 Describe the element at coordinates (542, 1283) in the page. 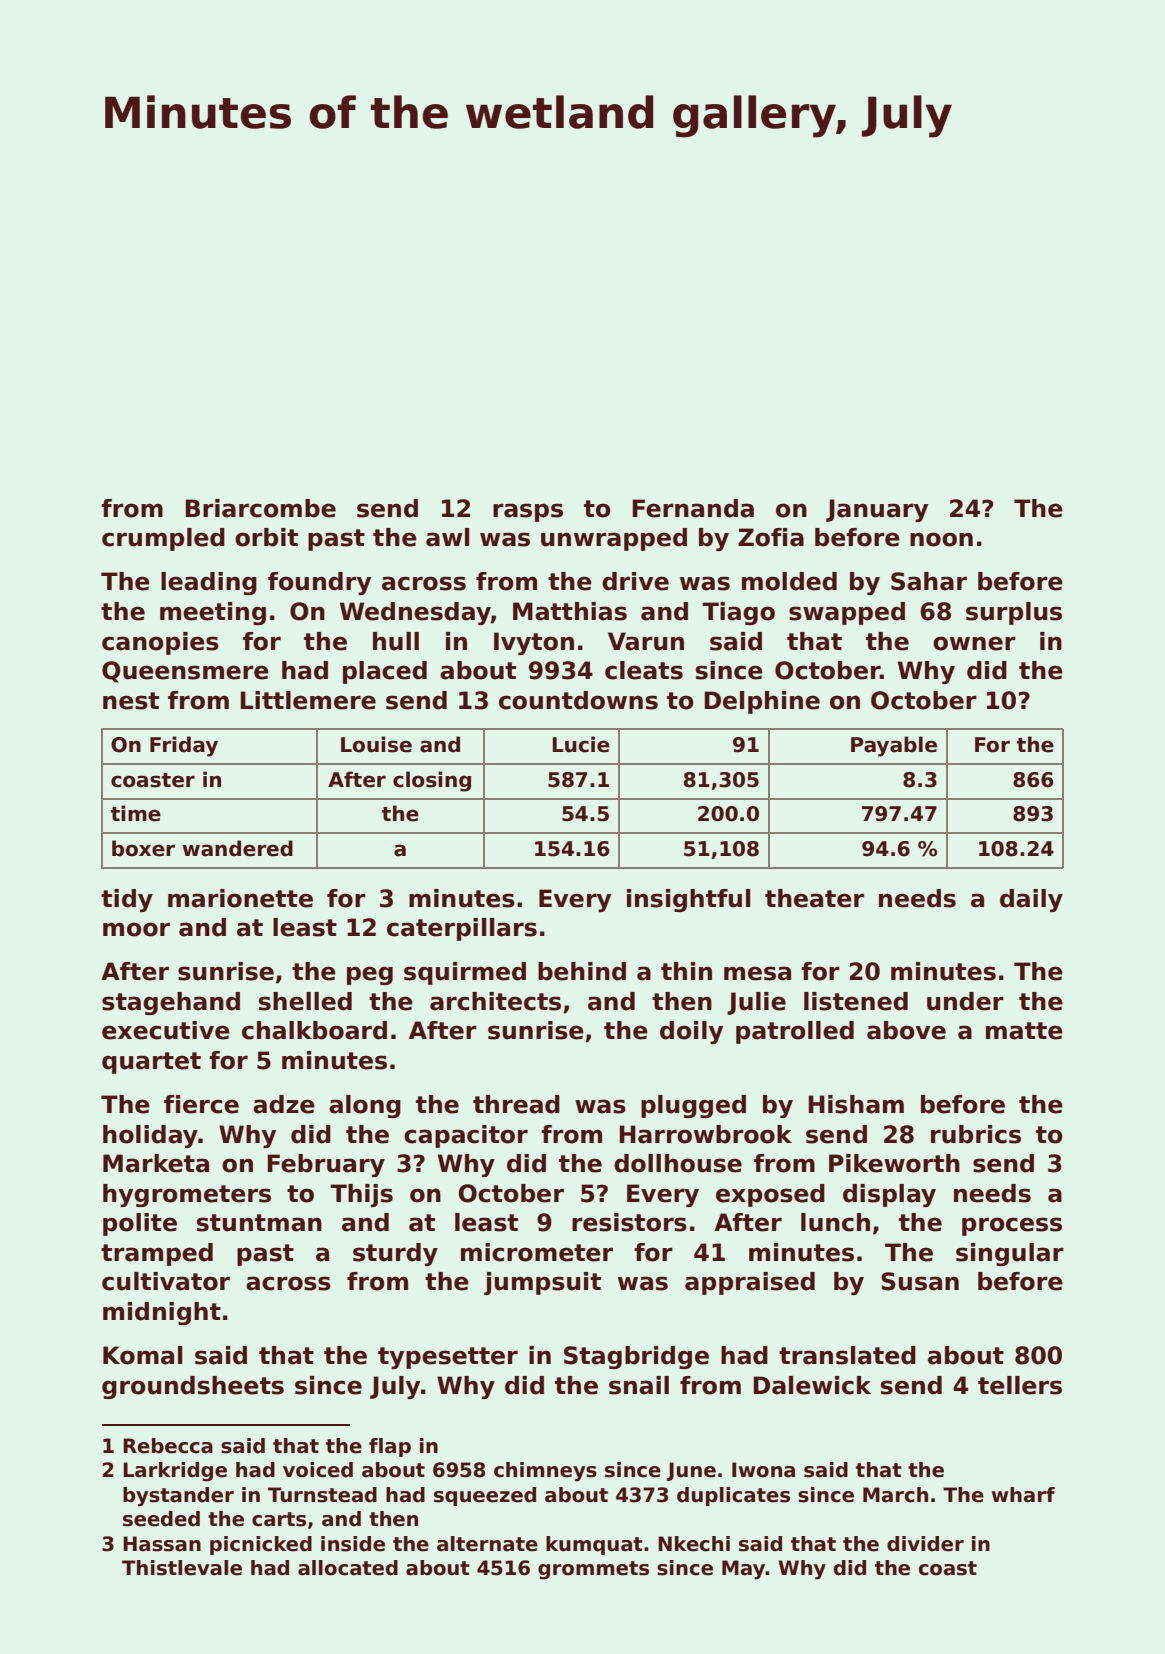

I see `jumpsuit` at that location.
